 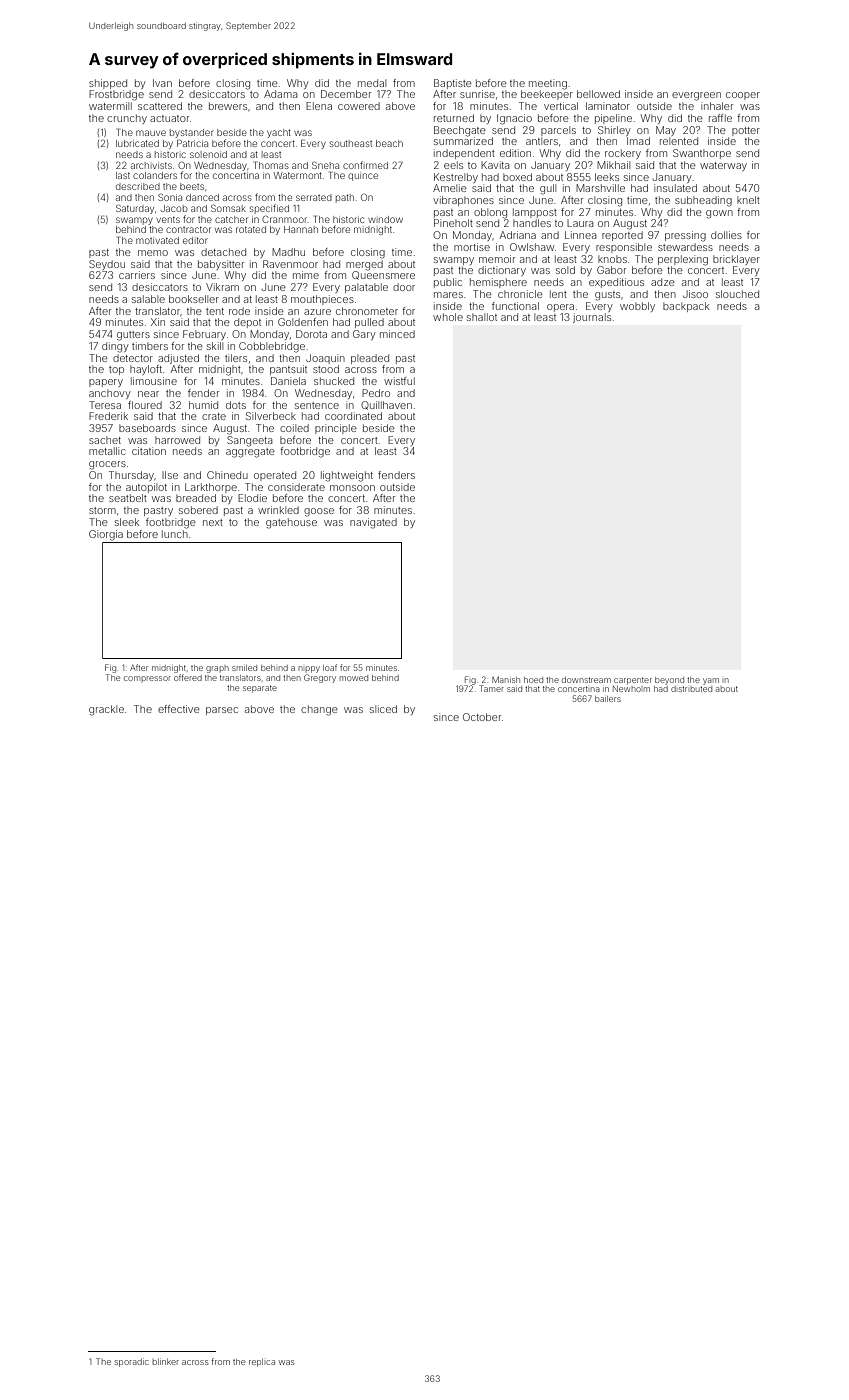 I want to click on navigated, so click(x=373, y=523).
